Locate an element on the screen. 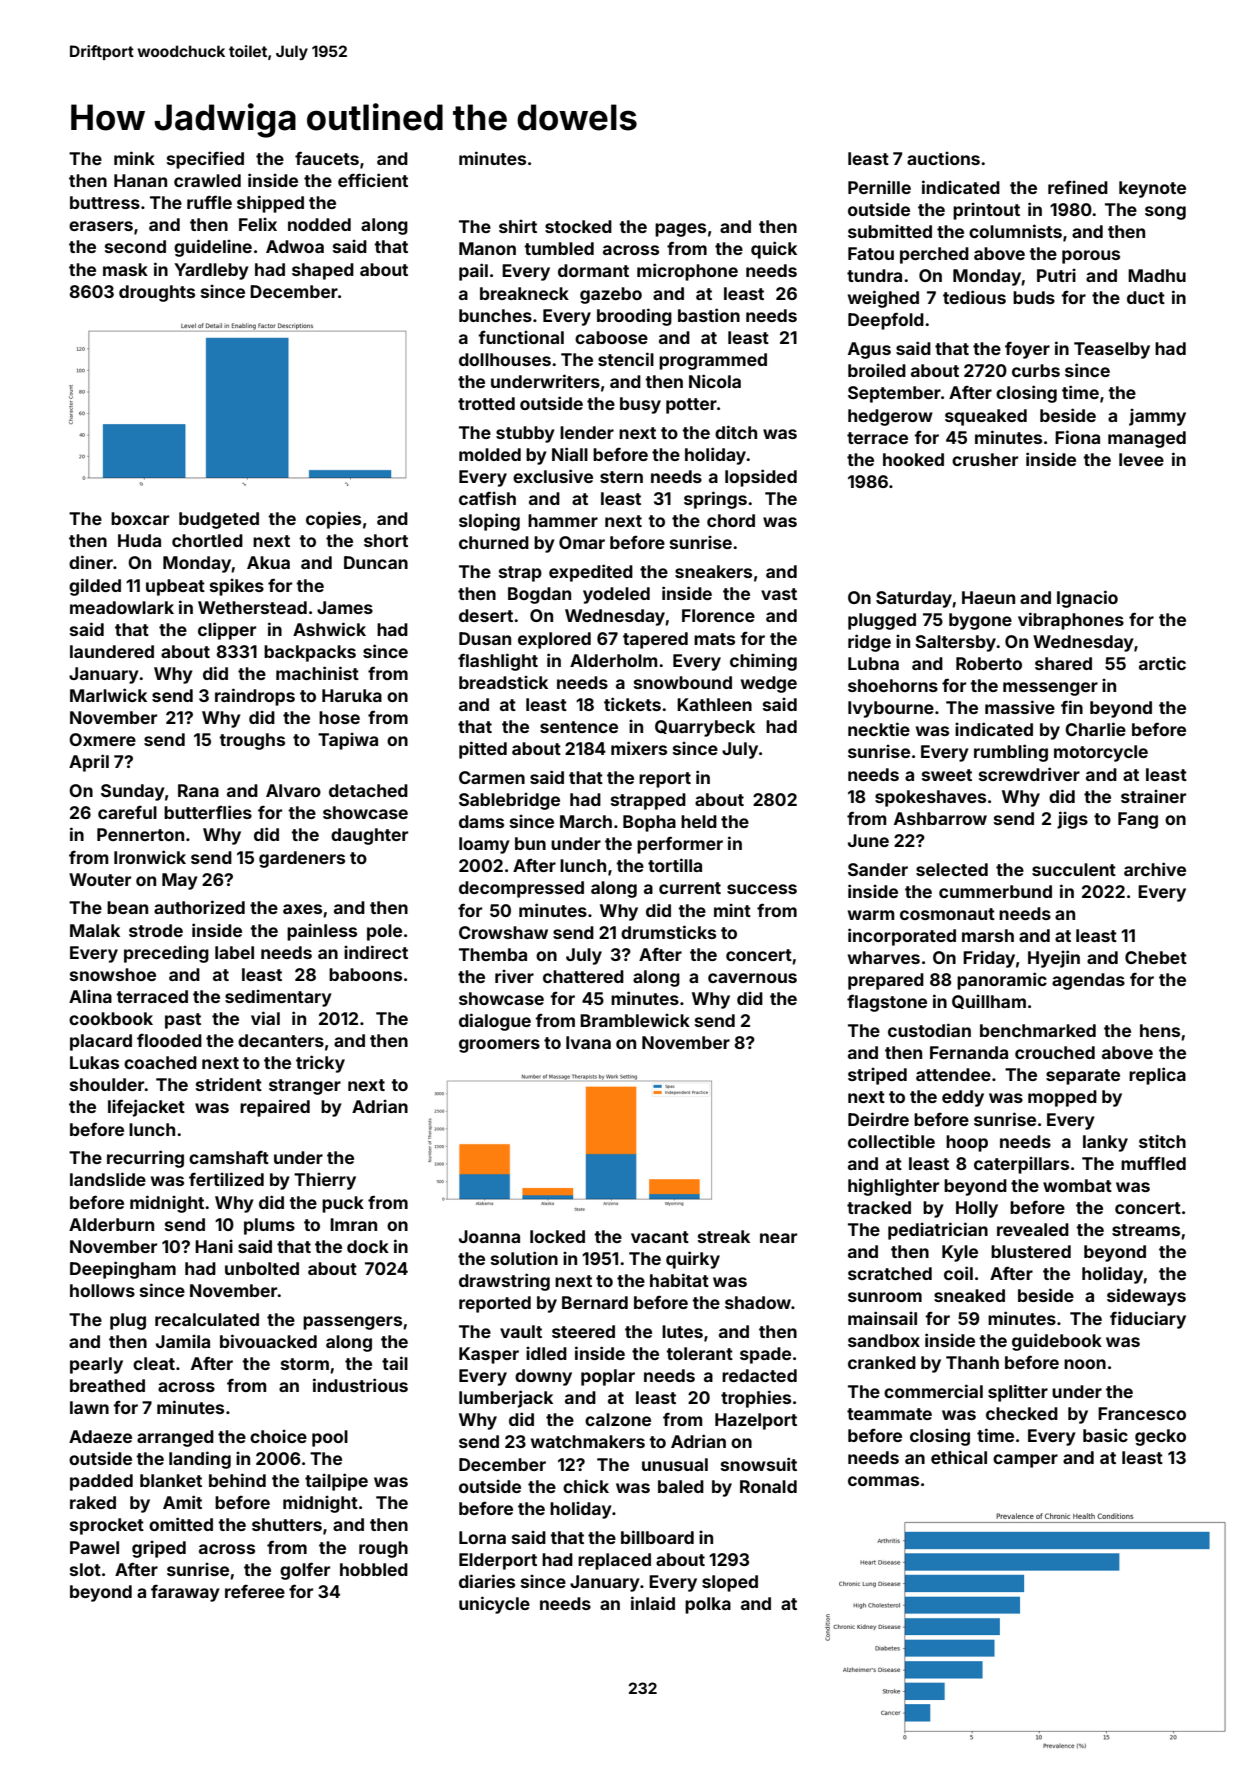  squeaked is located at coordinates (986, 417).
